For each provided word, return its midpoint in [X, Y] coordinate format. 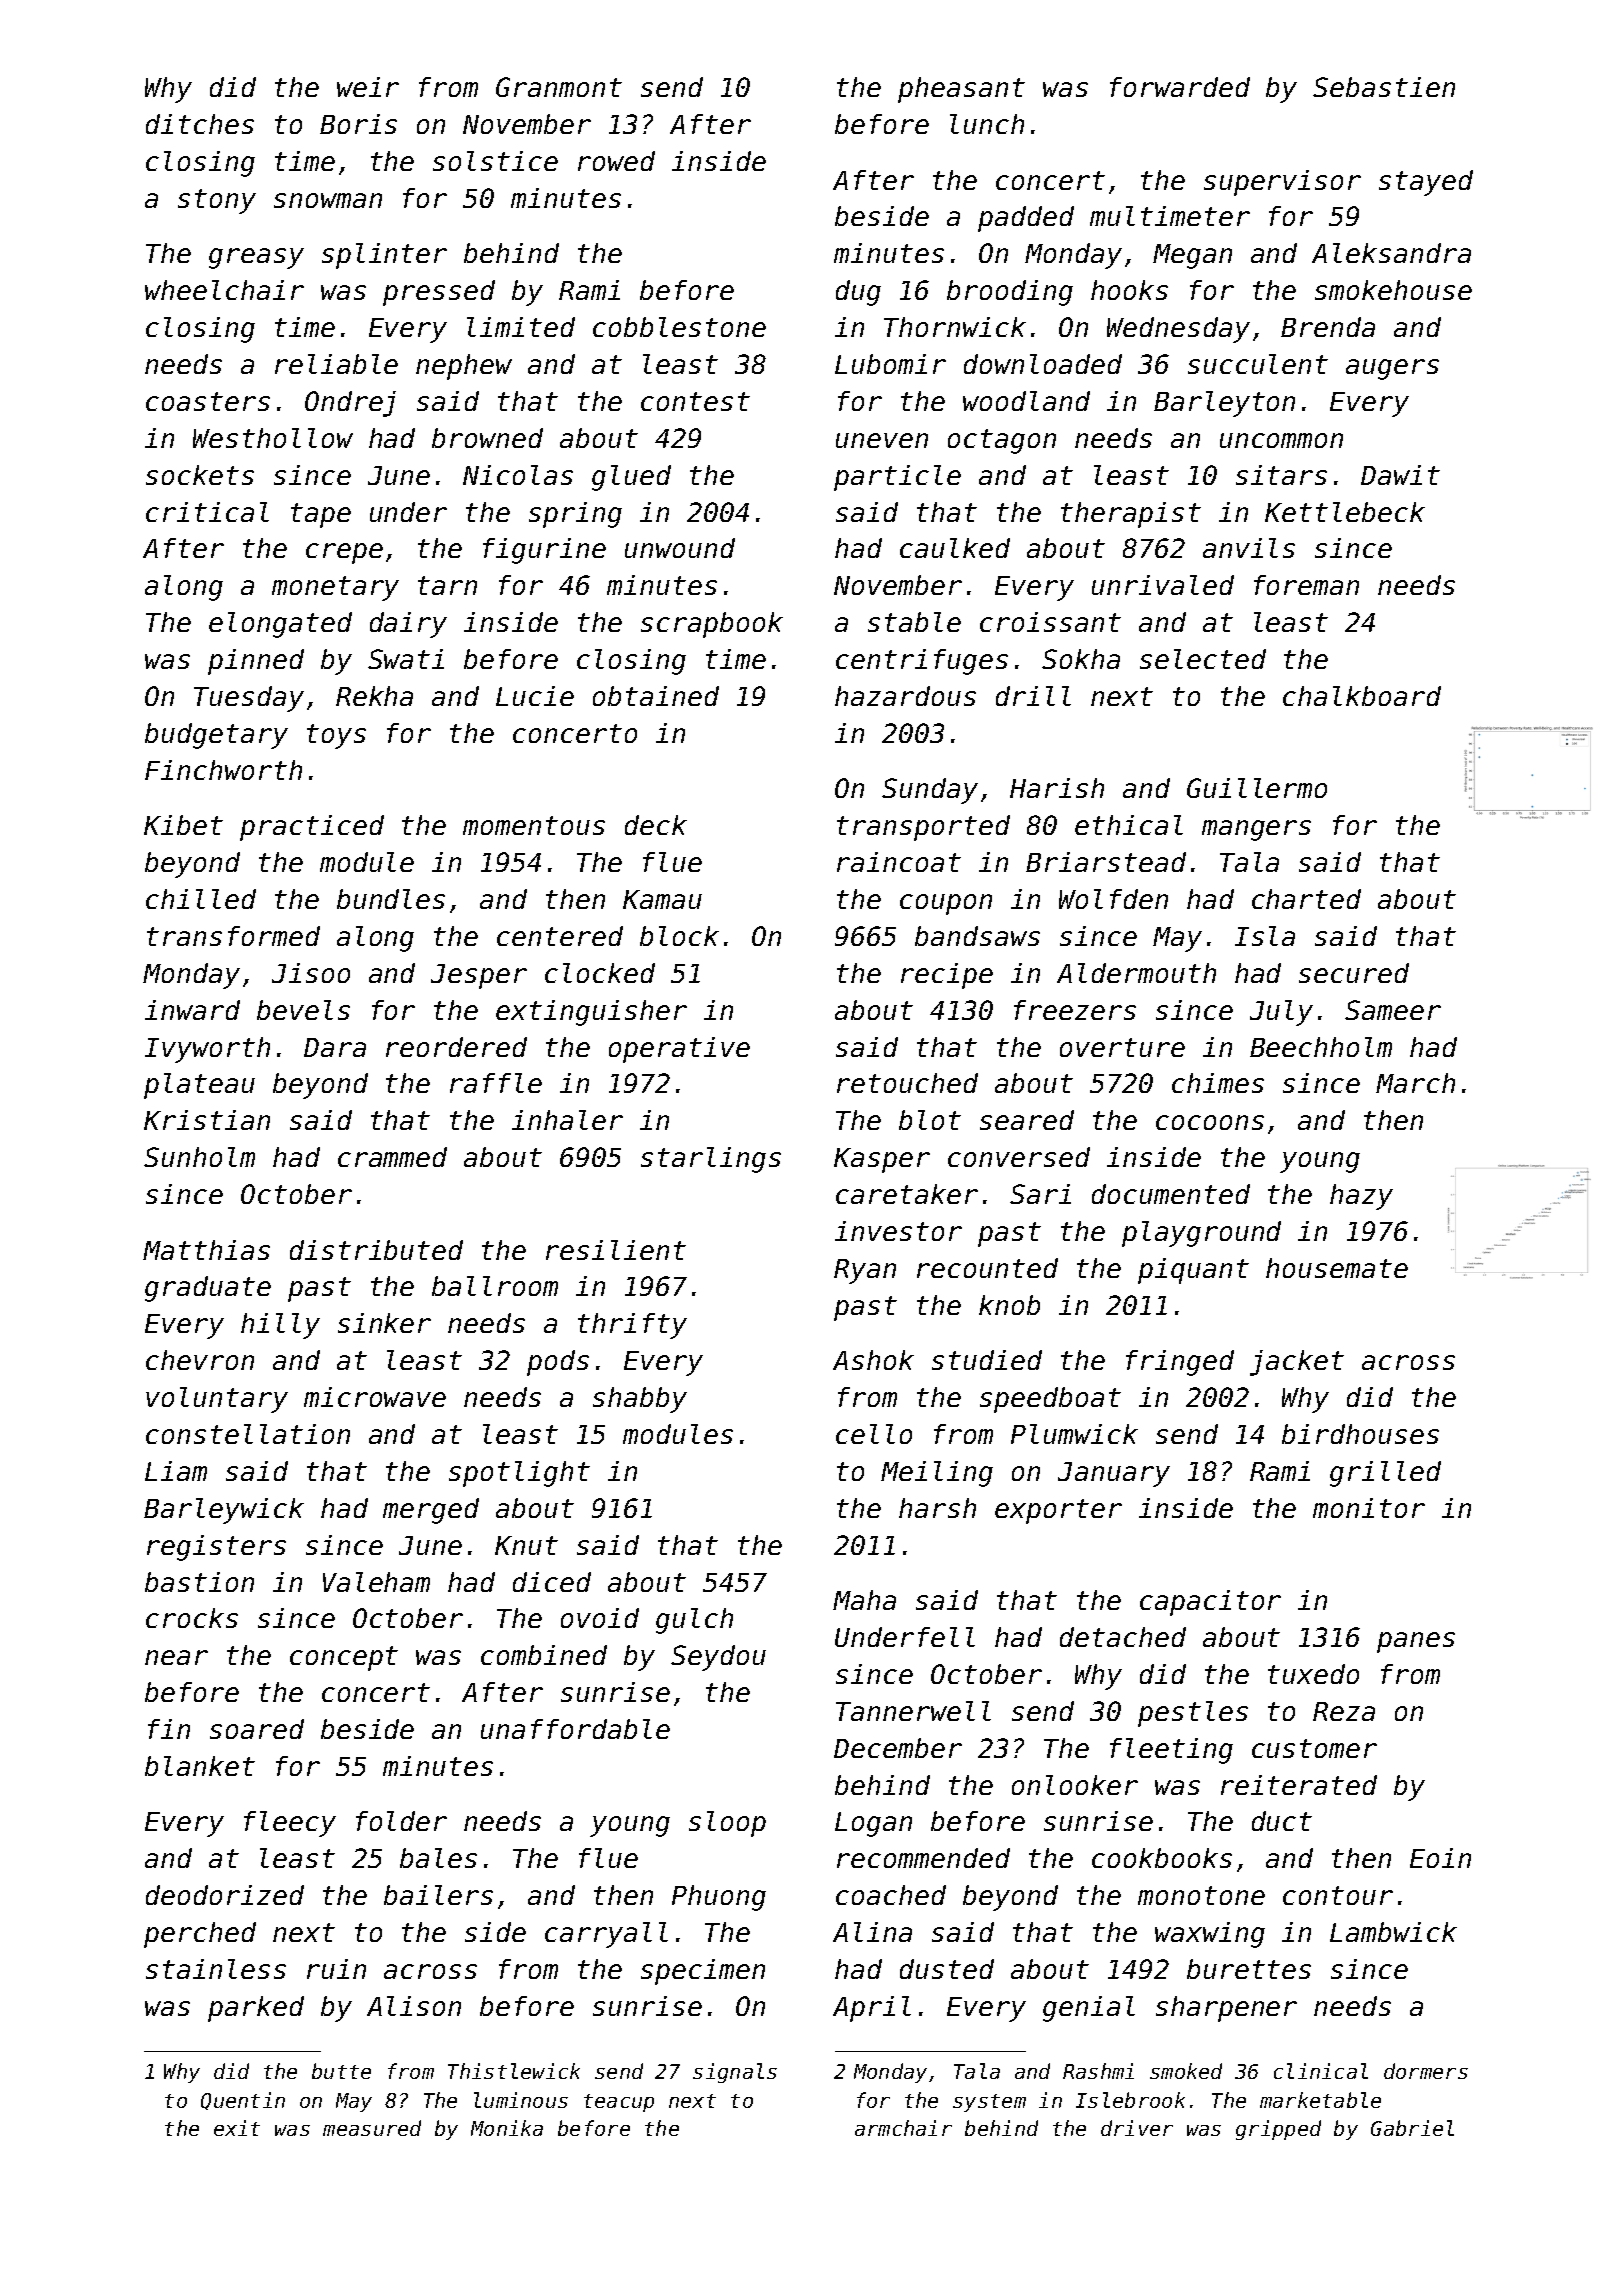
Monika [507, 2128]
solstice [495, 161]
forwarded [1180, 87]
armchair [903, 2128]
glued [631, 478]
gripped [1278, 2130]
